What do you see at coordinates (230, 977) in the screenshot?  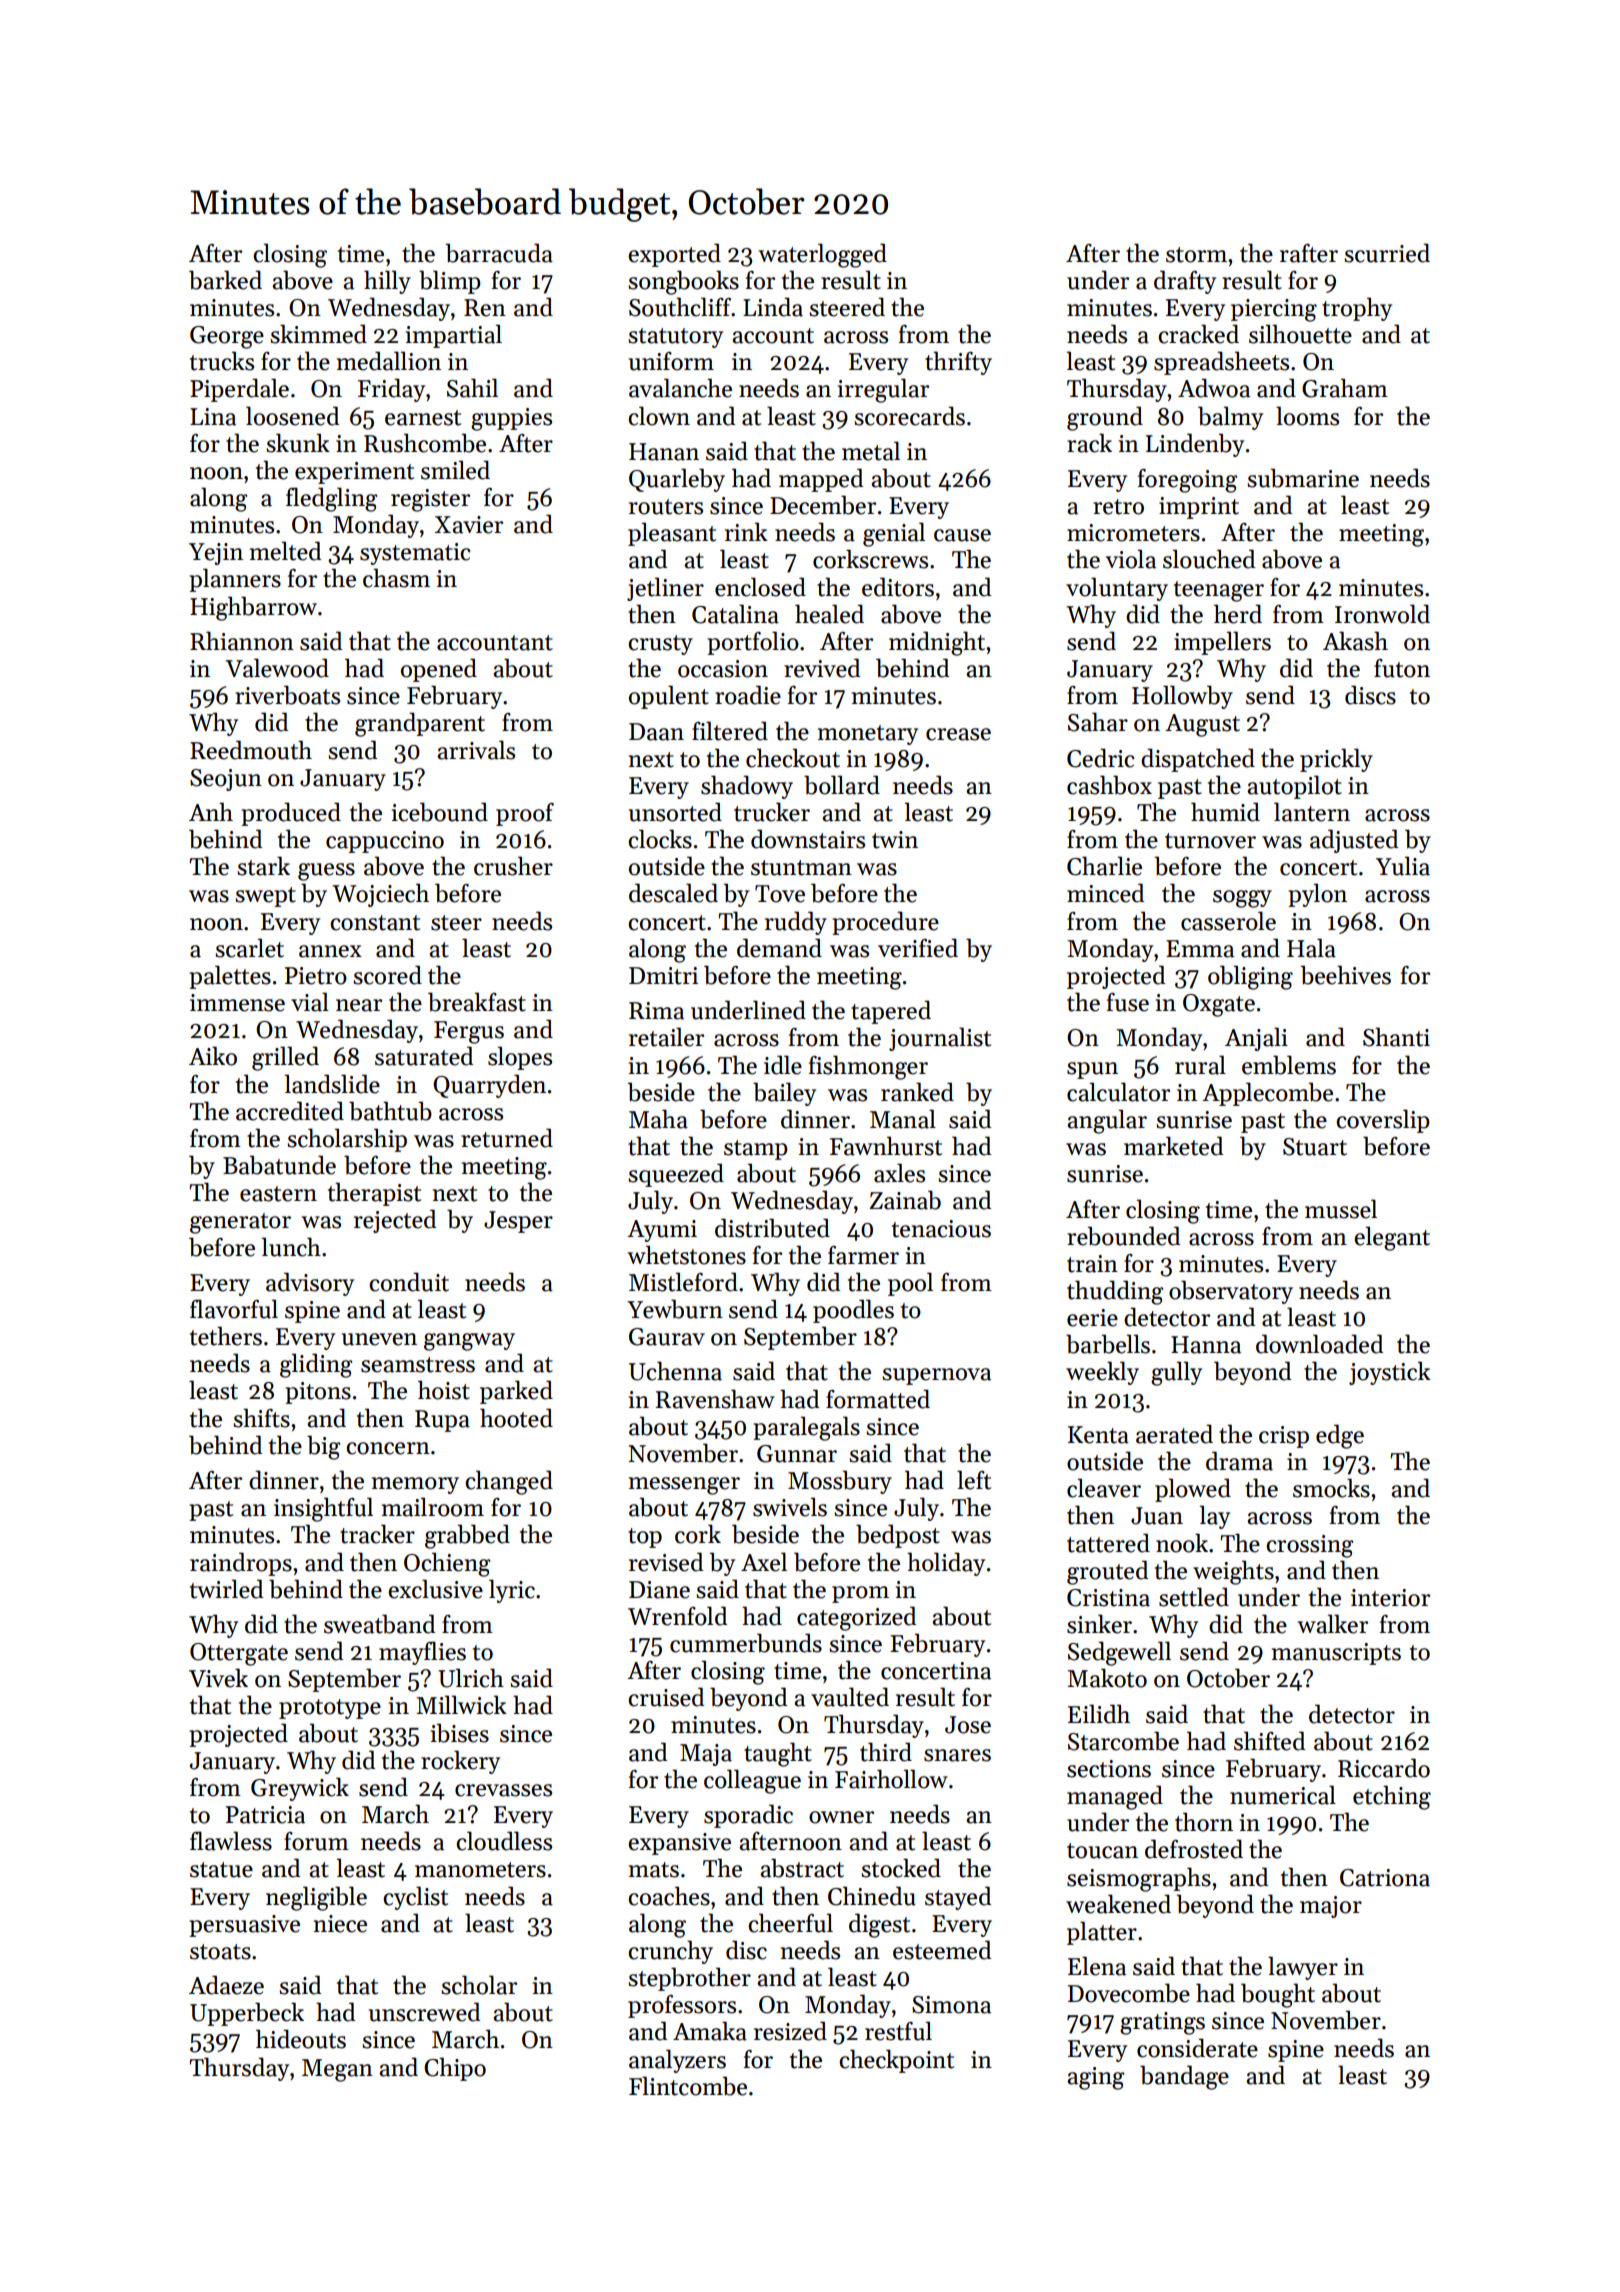 I see `palettes` at bounding box center [230, 977].
